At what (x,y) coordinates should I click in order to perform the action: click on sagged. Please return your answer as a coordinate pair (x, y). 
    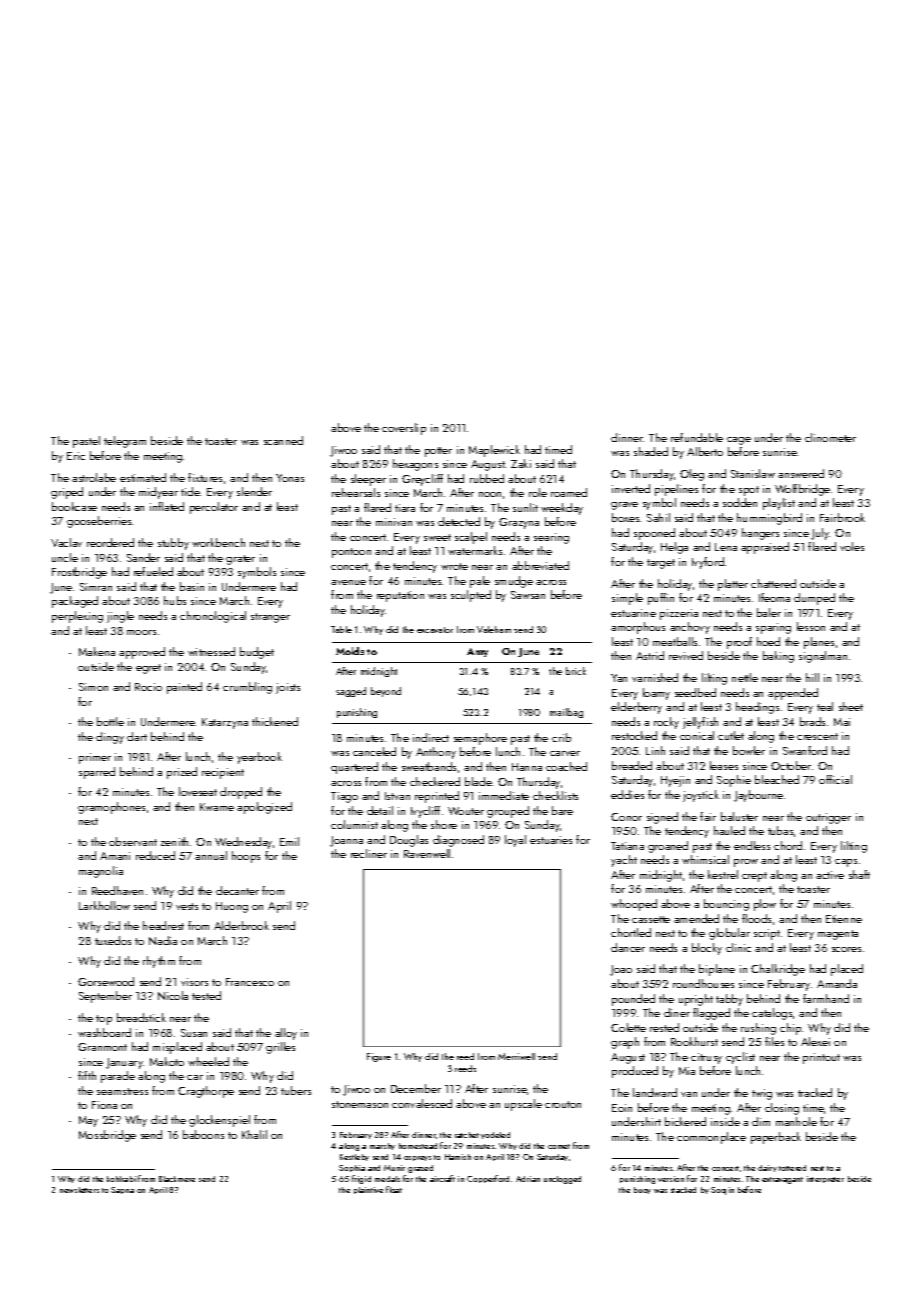
    Looking at the image, I should click on (351, 692).
